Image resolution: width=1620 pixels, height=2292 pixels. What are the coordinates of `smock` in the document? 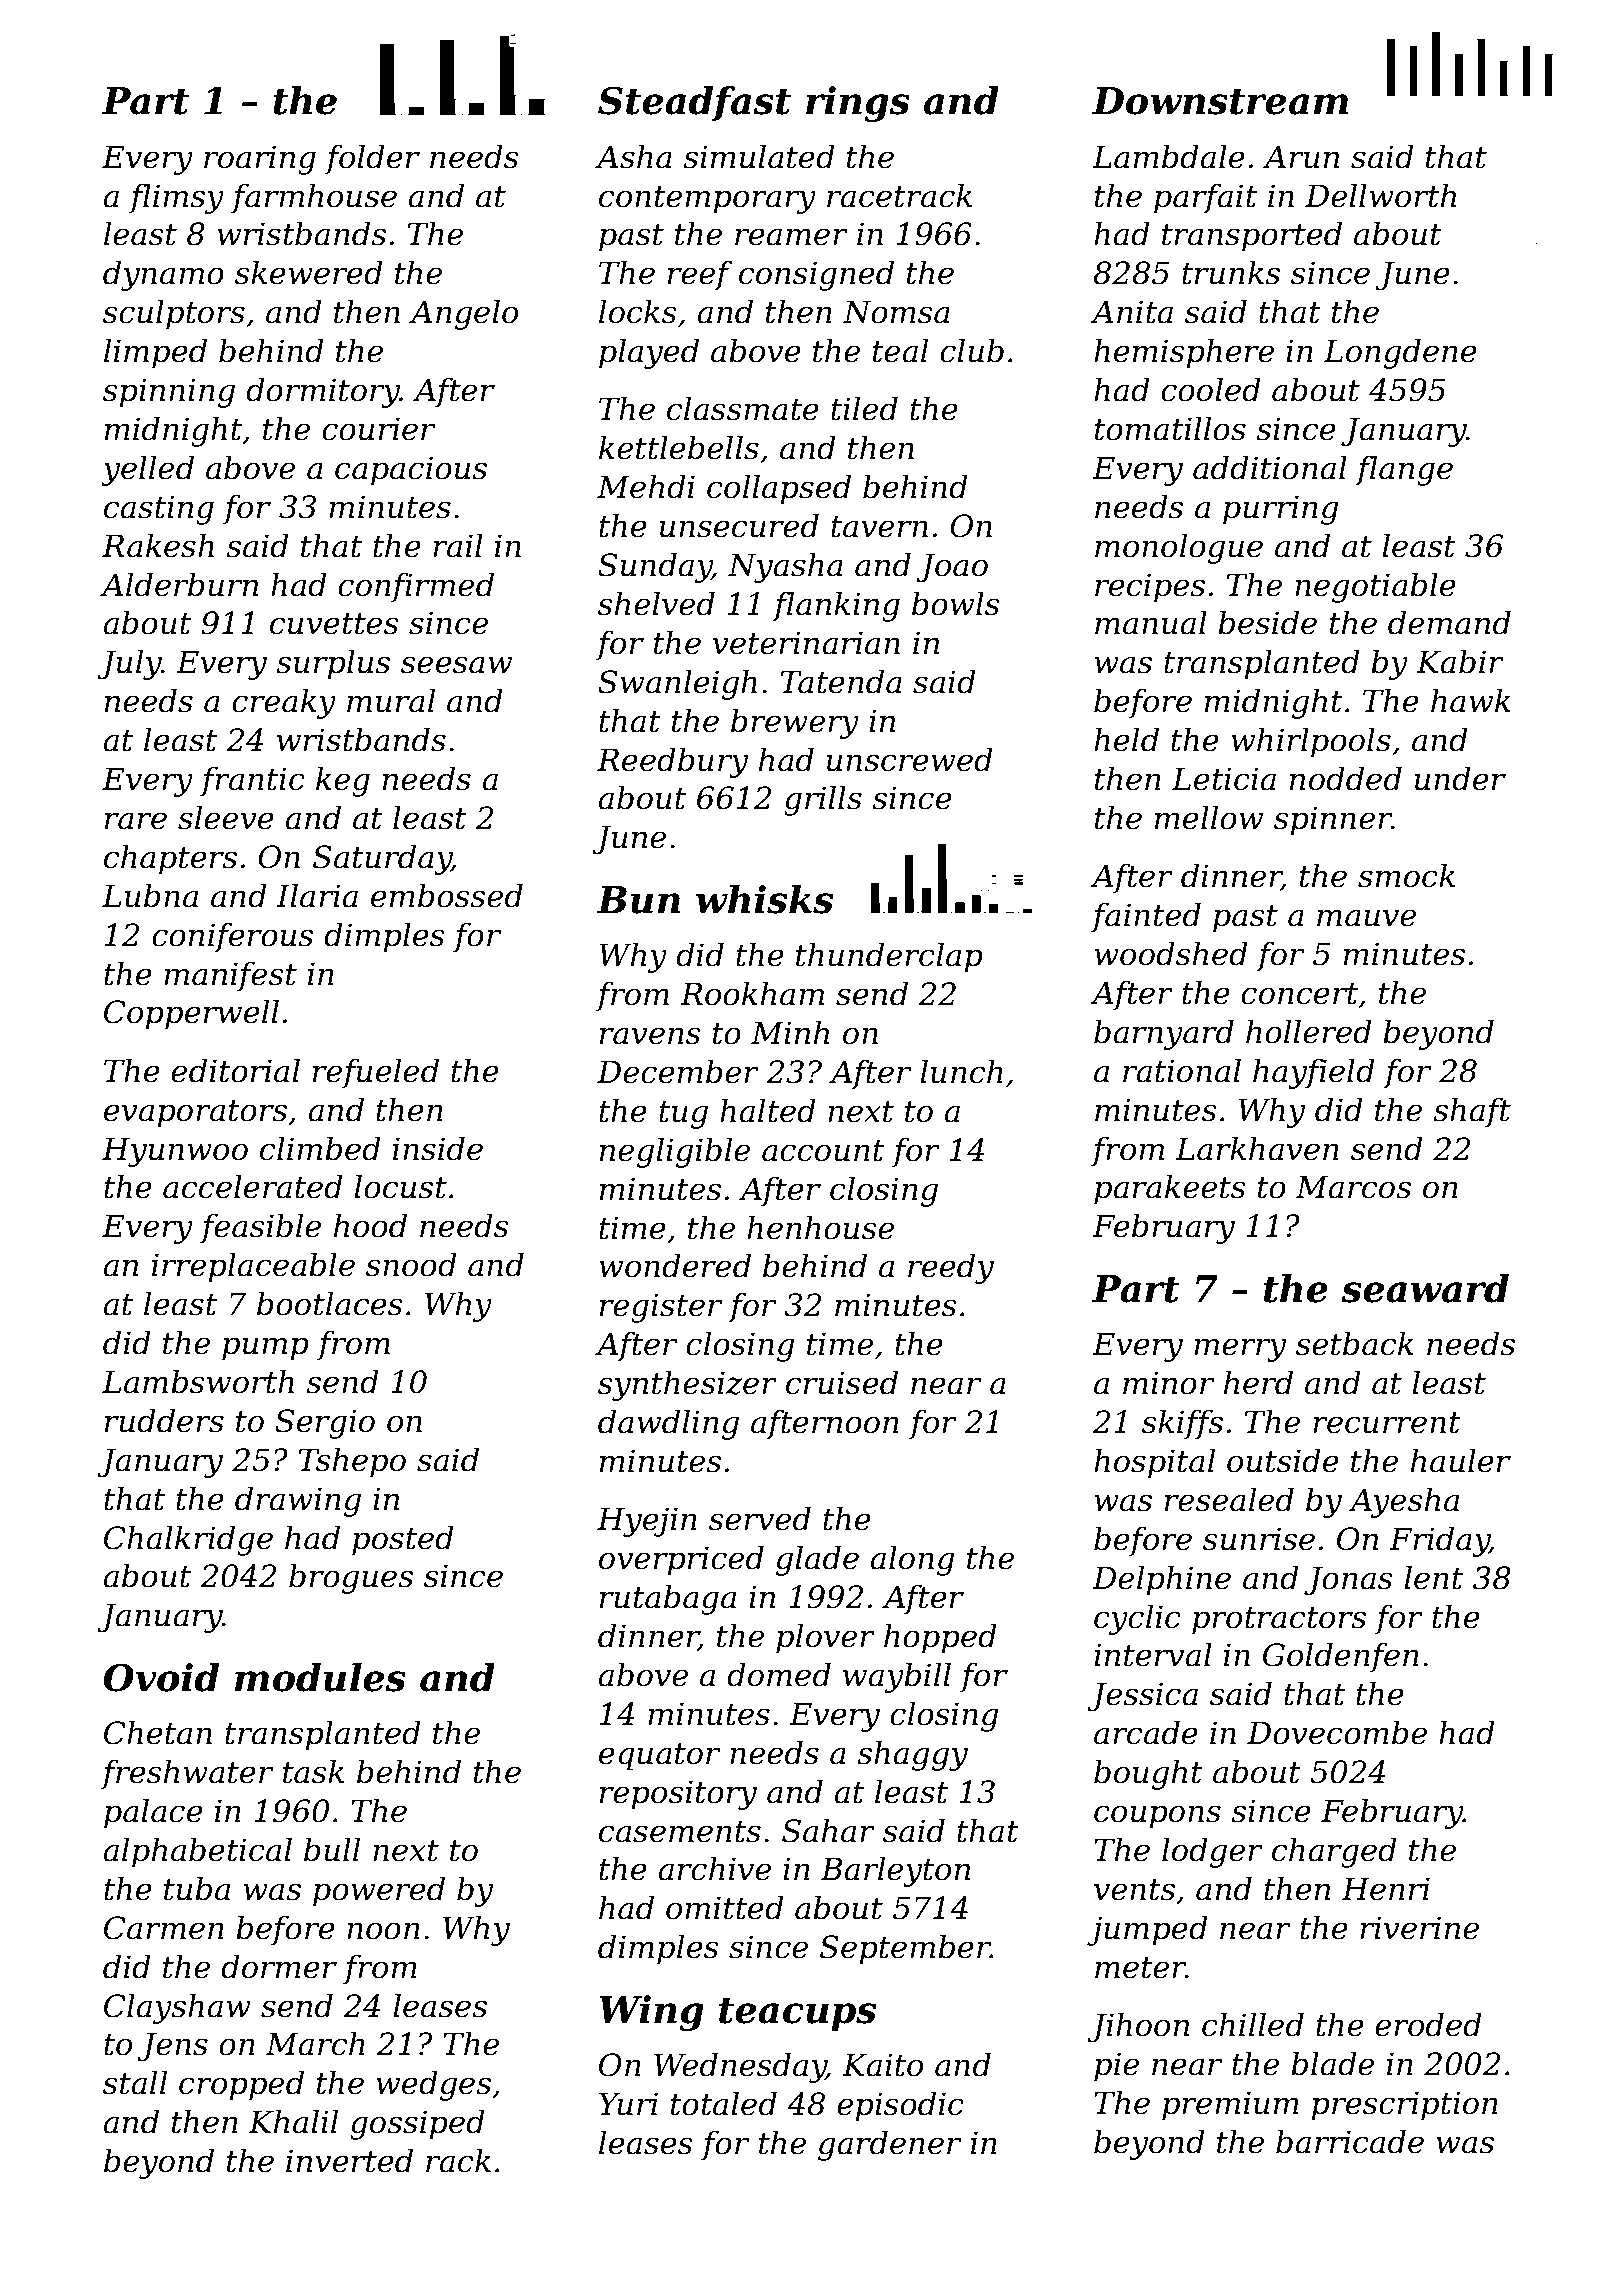 It's located at (1406, 875).
